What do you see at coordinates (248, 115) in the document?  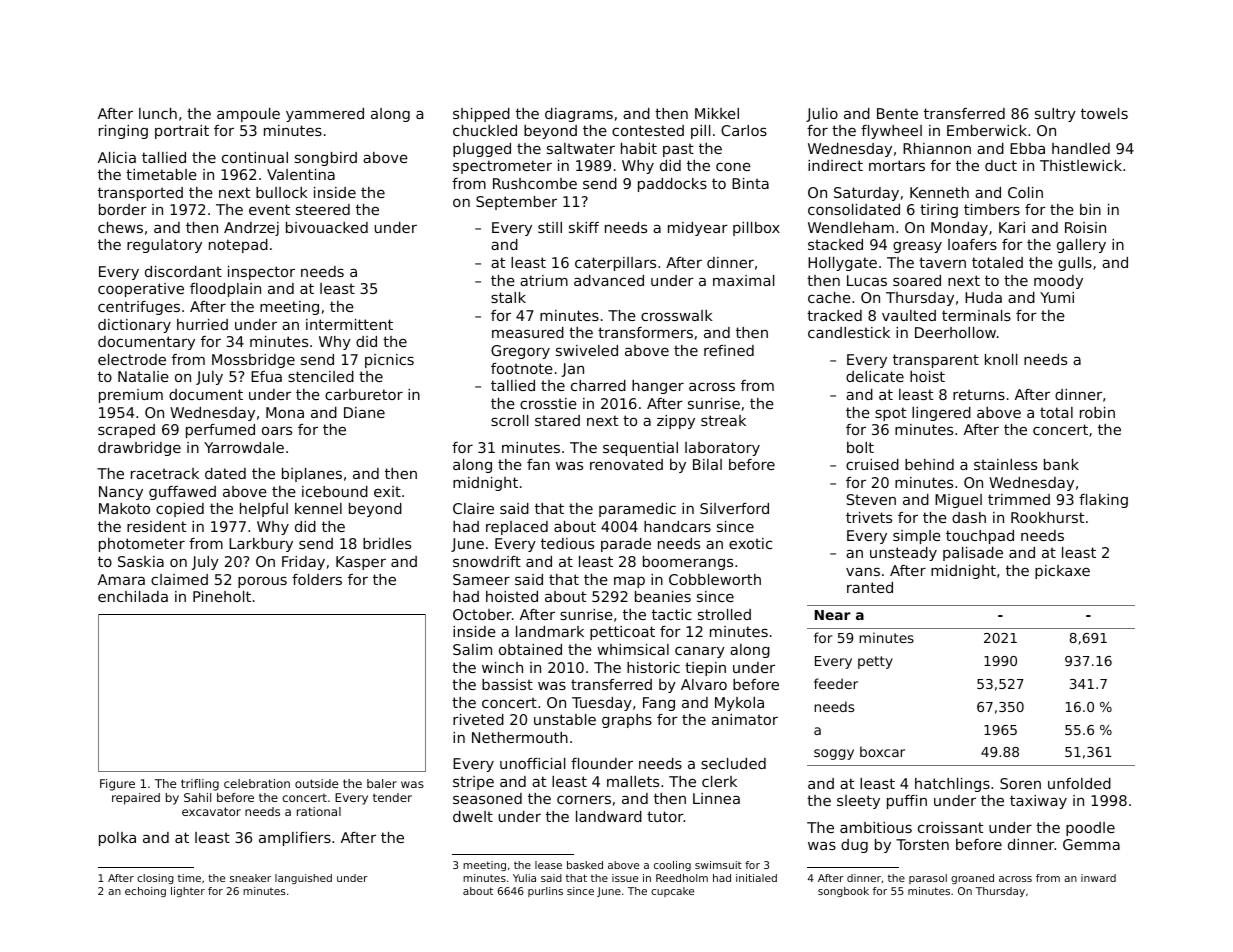 I see `ampoule` at bounding box center [248, 115].
